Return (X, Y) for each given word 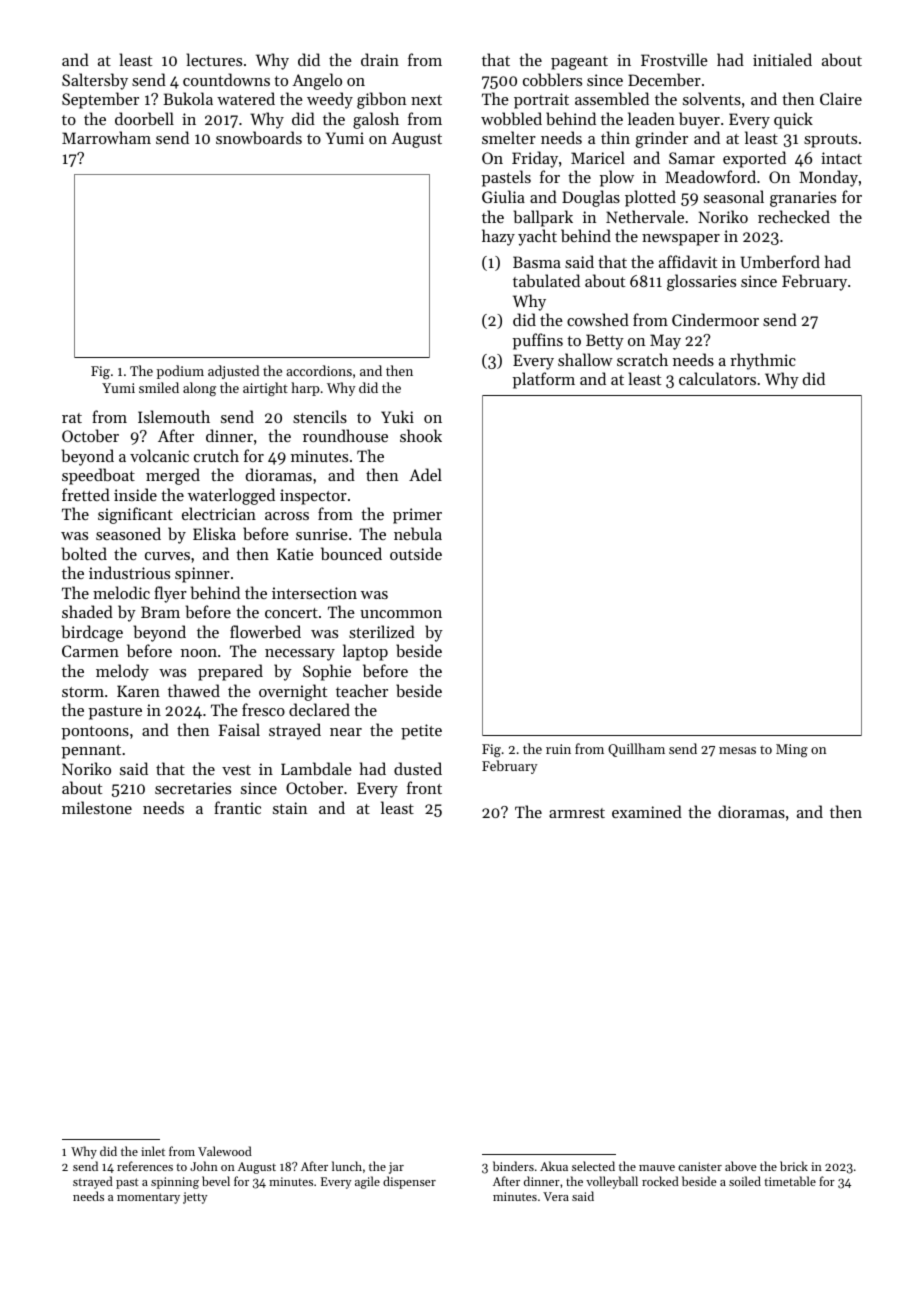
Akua (554, 1166)
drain (380, 59)
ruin (558, 749)
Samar (692, 158)
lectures (214, 59)
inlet (153, 1151)
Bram (160, 612)
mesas (737, 750)
